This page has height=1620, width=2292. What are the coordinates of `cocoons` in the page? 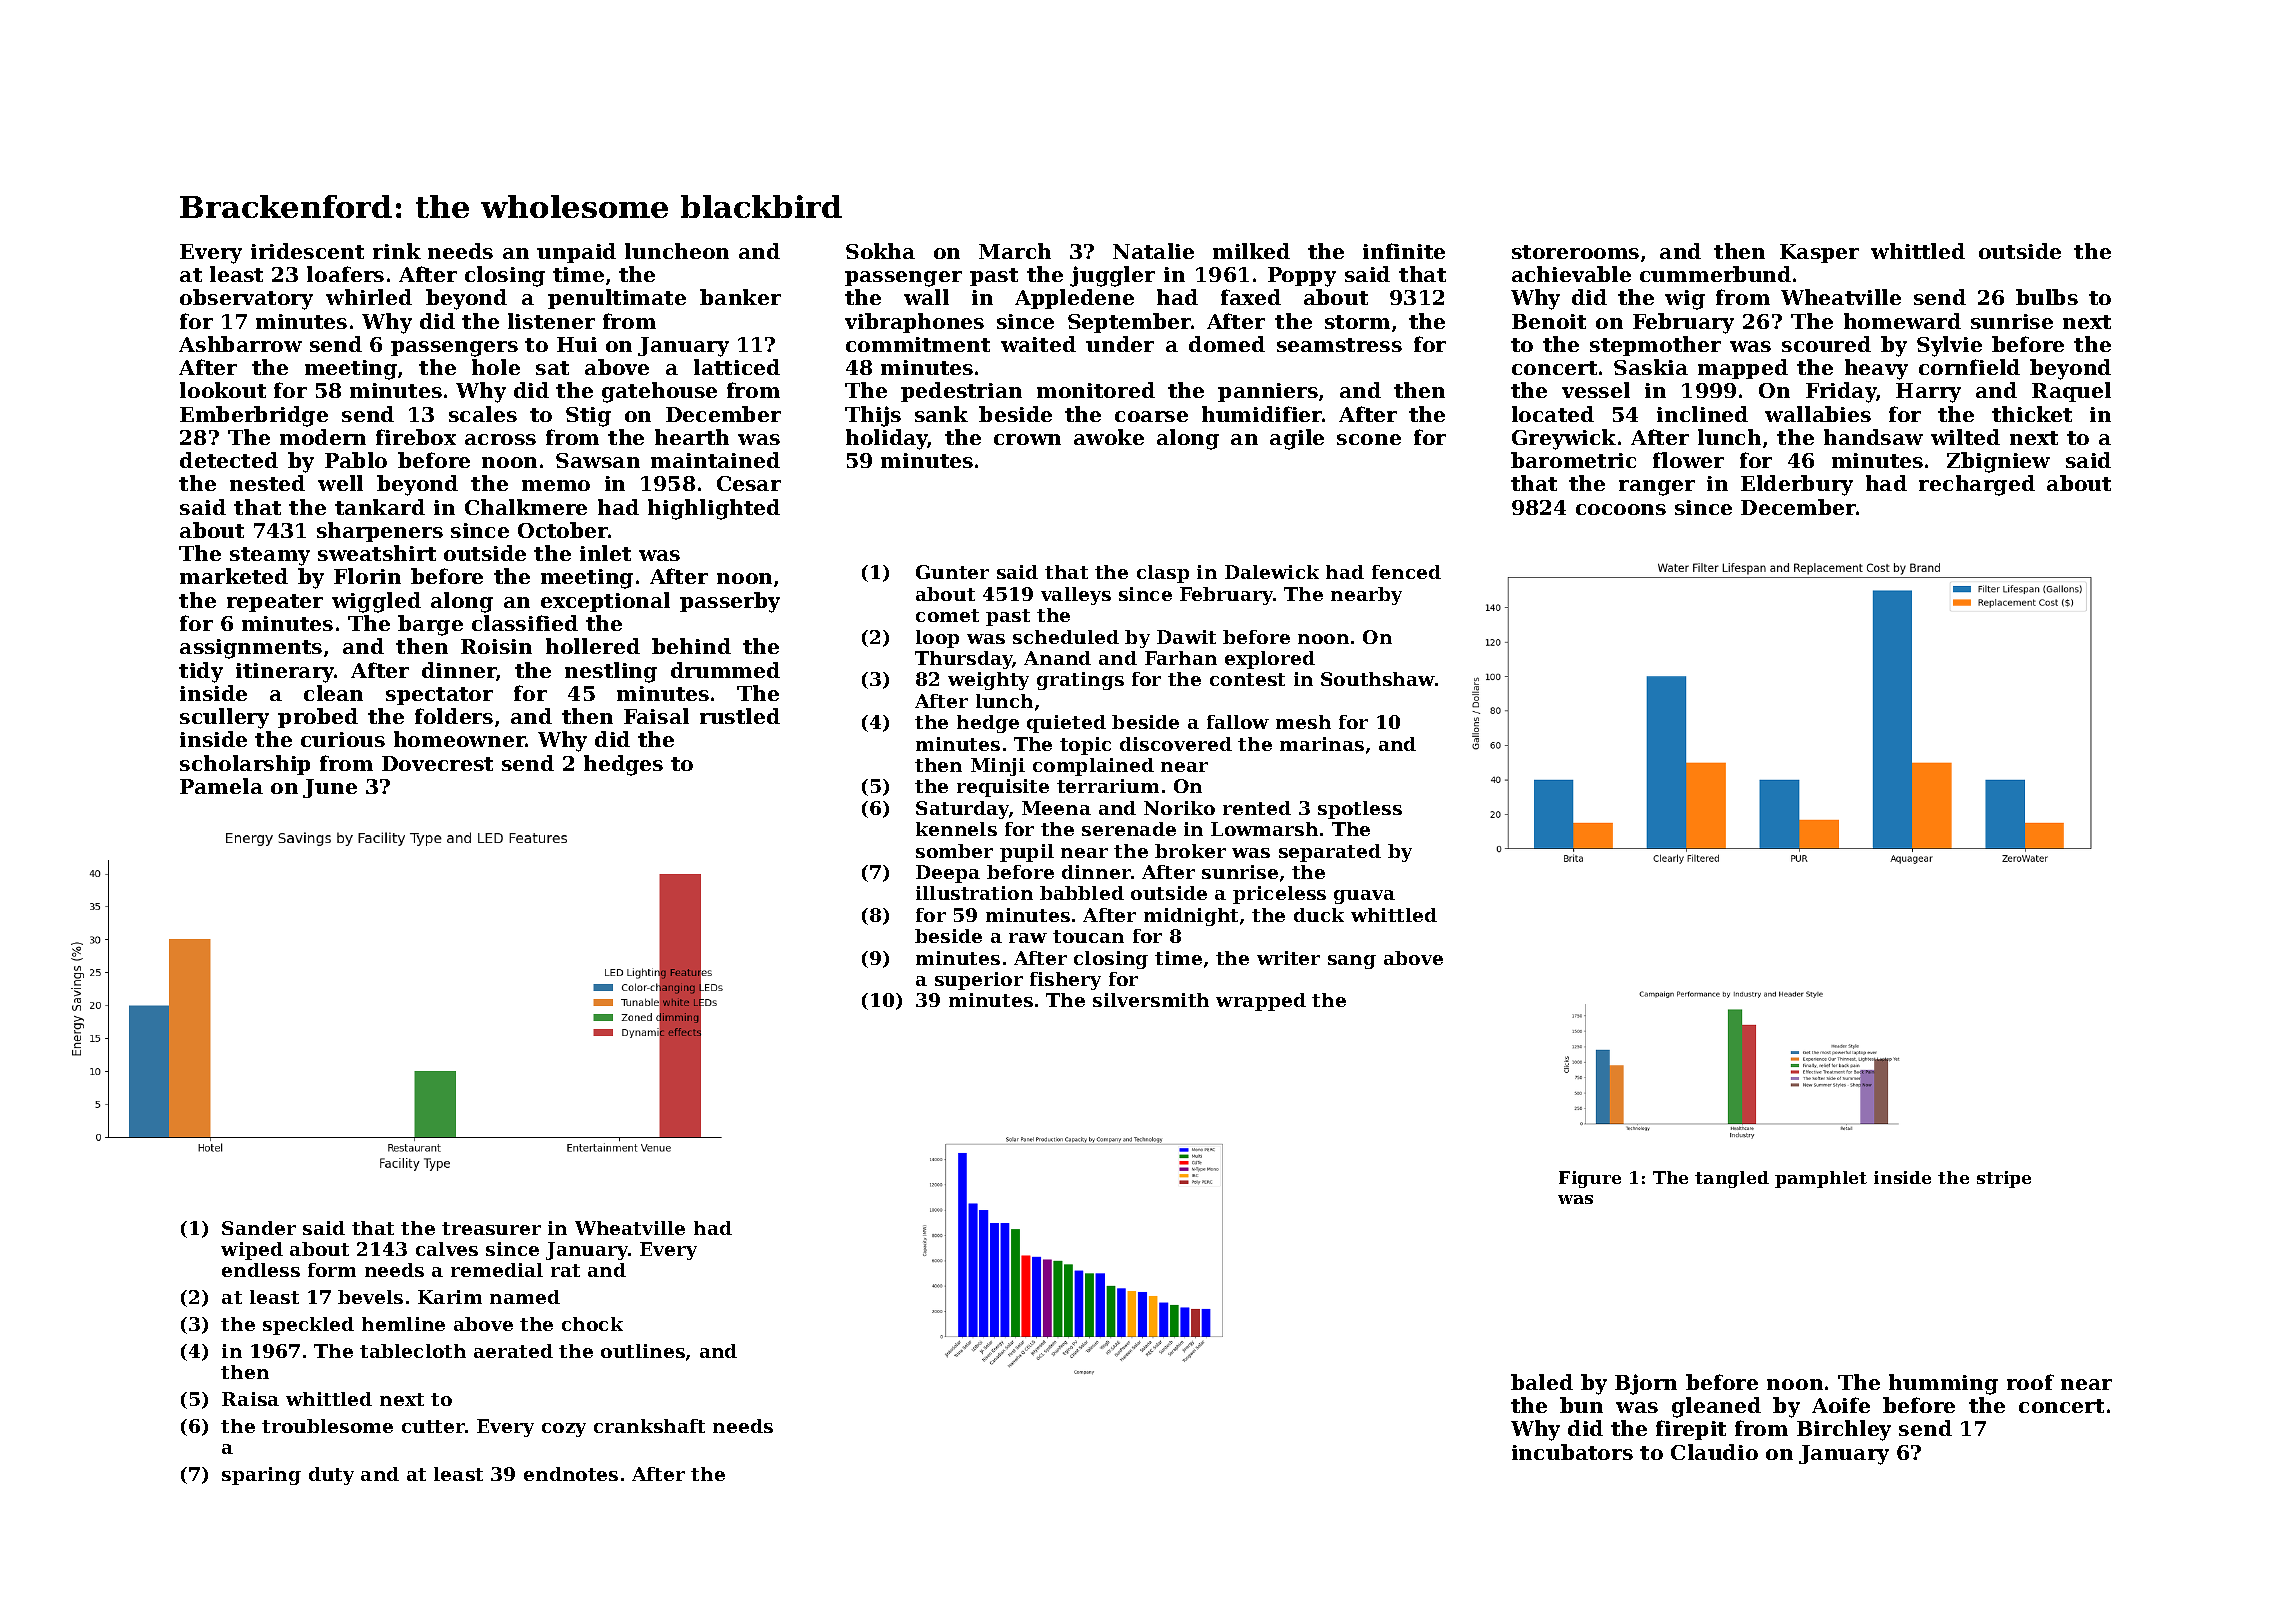 It's located at (1621, 509).
